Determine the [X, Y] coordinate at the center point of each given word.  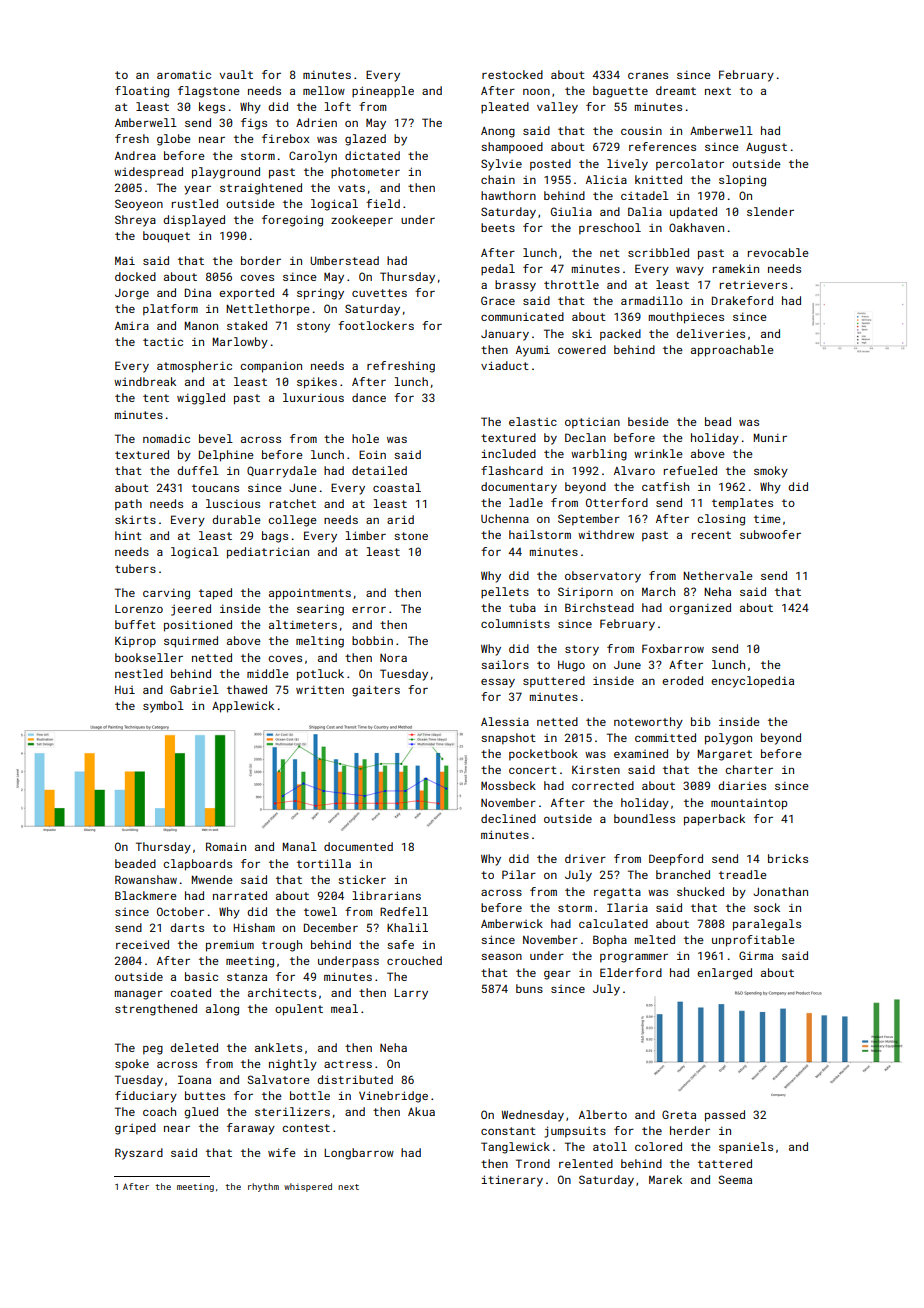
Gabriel [194, 689]
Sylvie [501, 165]
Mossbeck [508, 785]
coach [159, 1111]
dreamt [676, 90]
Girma [756, 955]
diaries [742, 785]
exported [246, 294]
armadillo [652, 300]
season [501, 957]
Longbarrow [359, 1154]
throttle [571, 284]
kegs [212, 108]
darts [187, 927]
